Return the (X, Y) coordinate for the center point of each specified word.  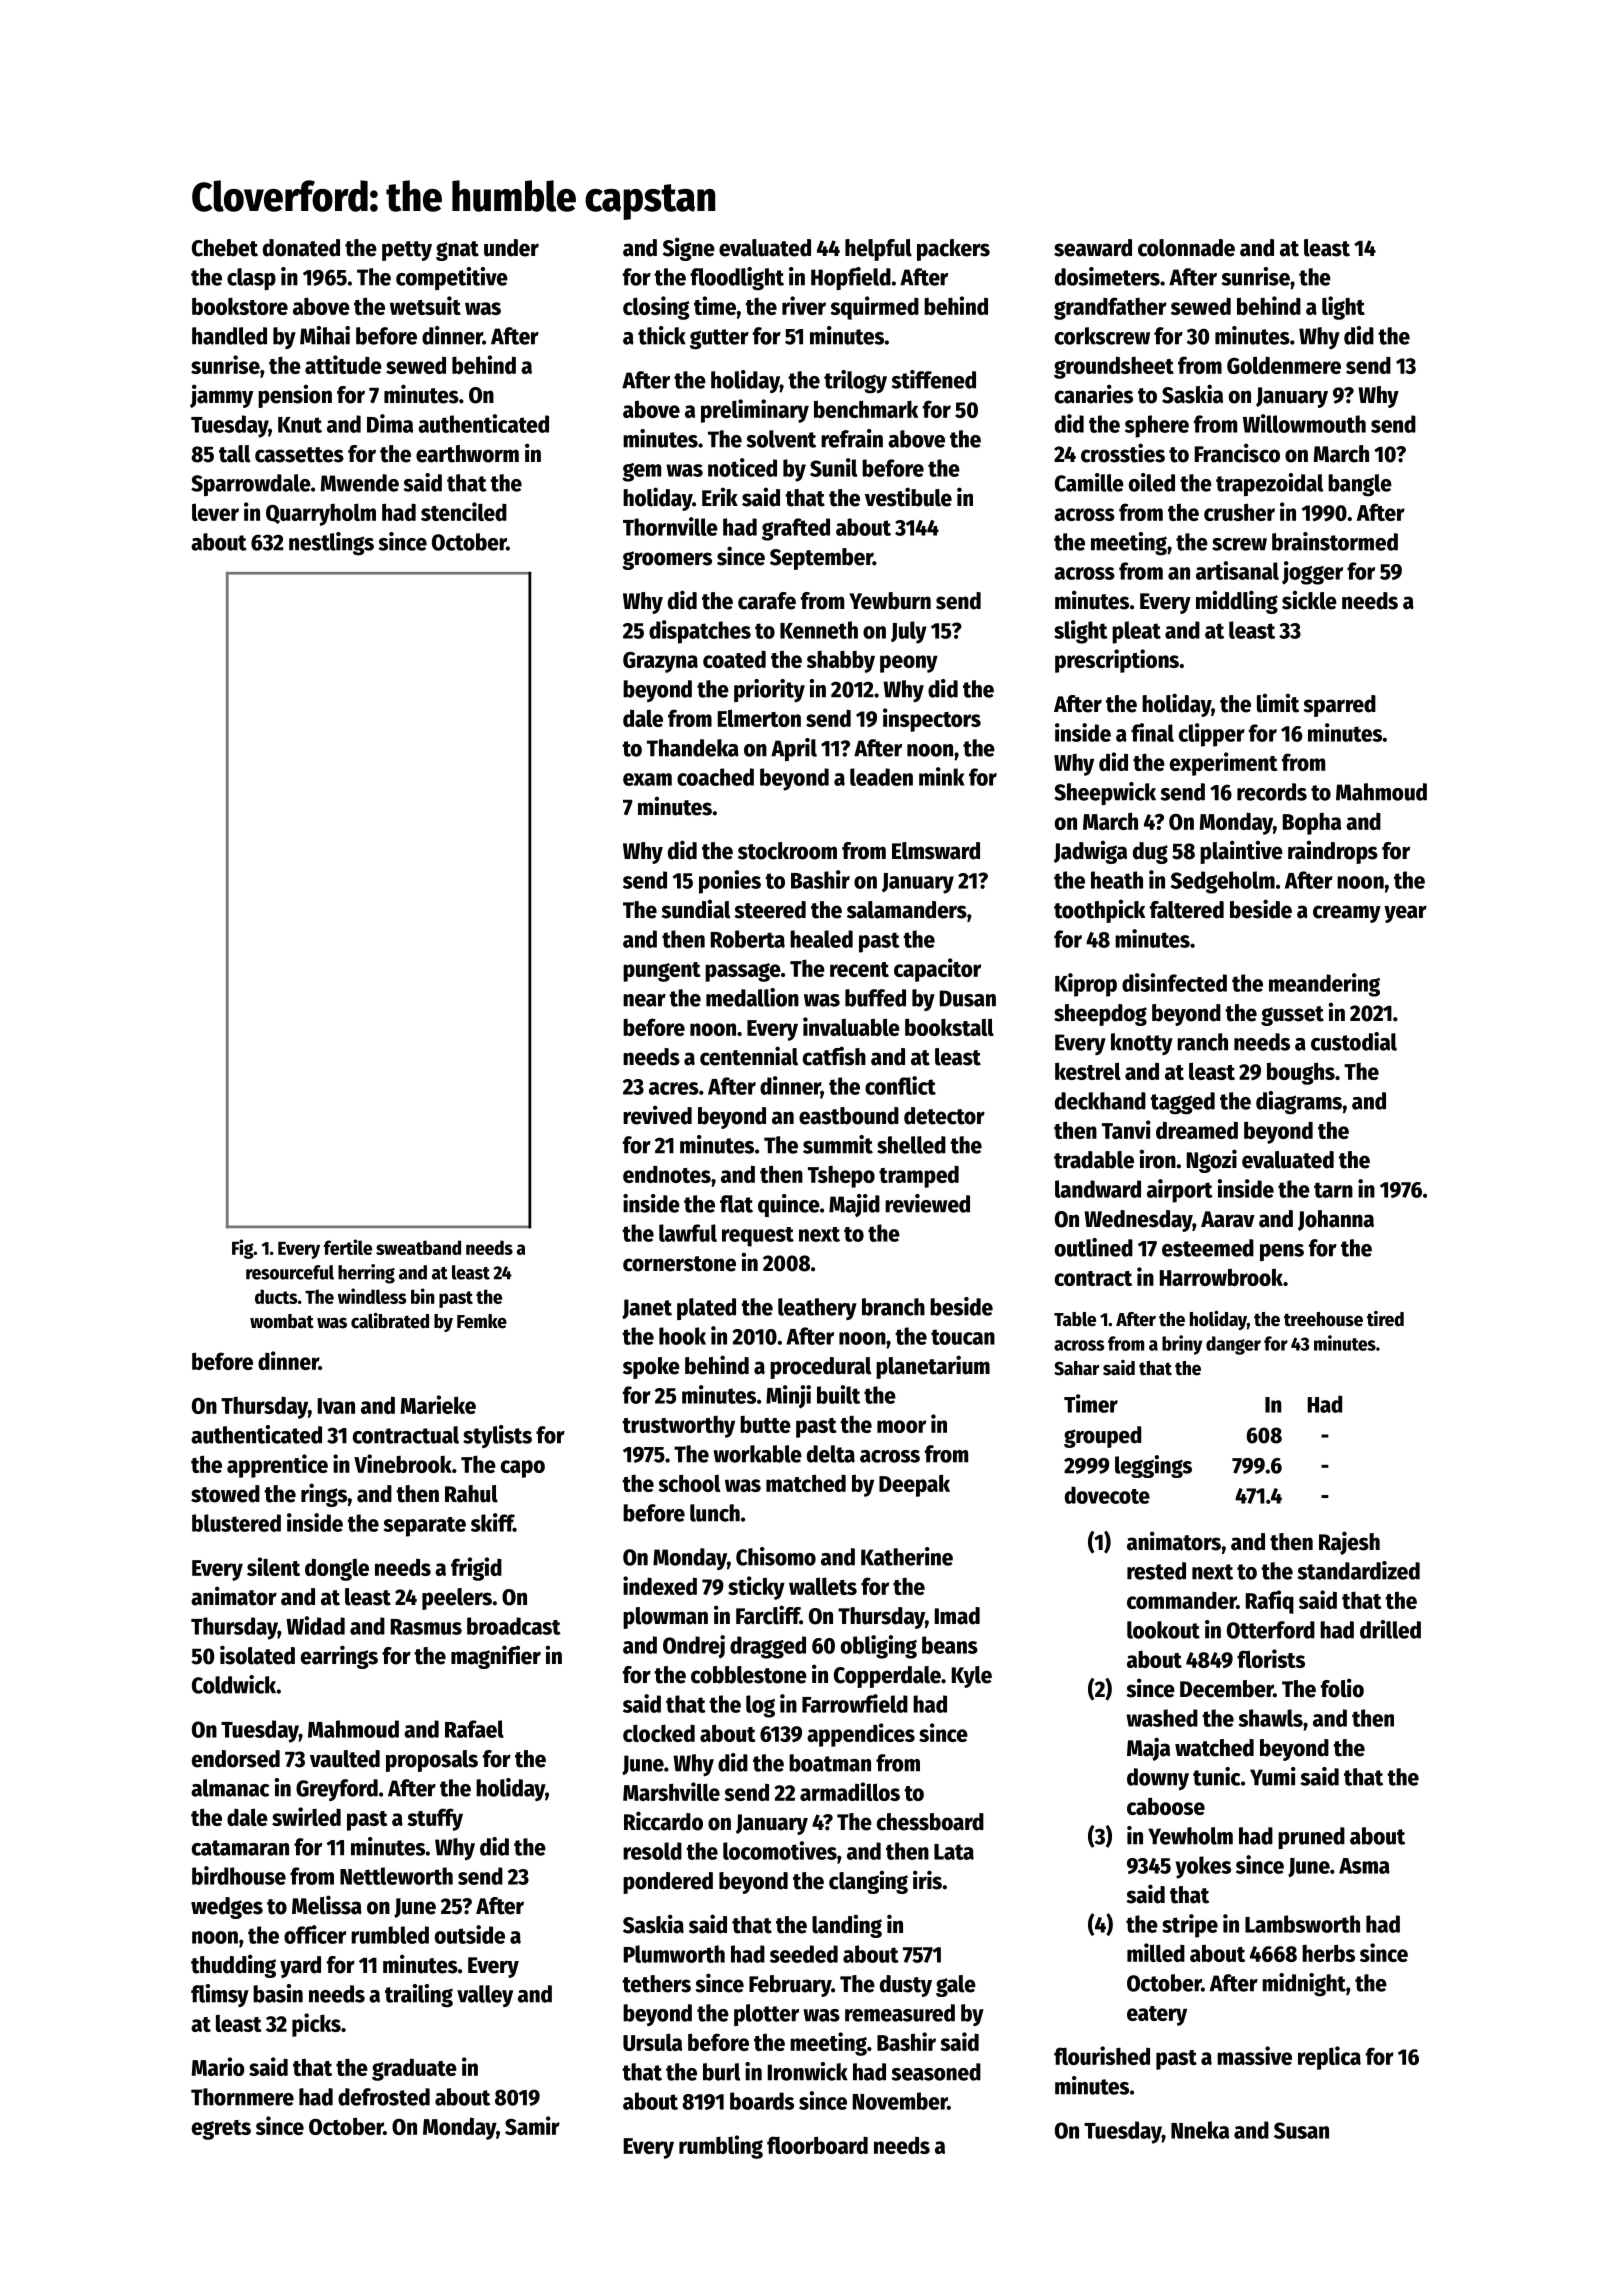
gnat (457, 251)
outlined (1094, 1247)
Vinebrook (403, 1463)
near (644, 1000)
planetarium (933, 1367)
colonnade (1186, 248)
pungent (661, 972)
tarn (1333, 1190)
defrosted (384, 2097)
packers (953, 250)
